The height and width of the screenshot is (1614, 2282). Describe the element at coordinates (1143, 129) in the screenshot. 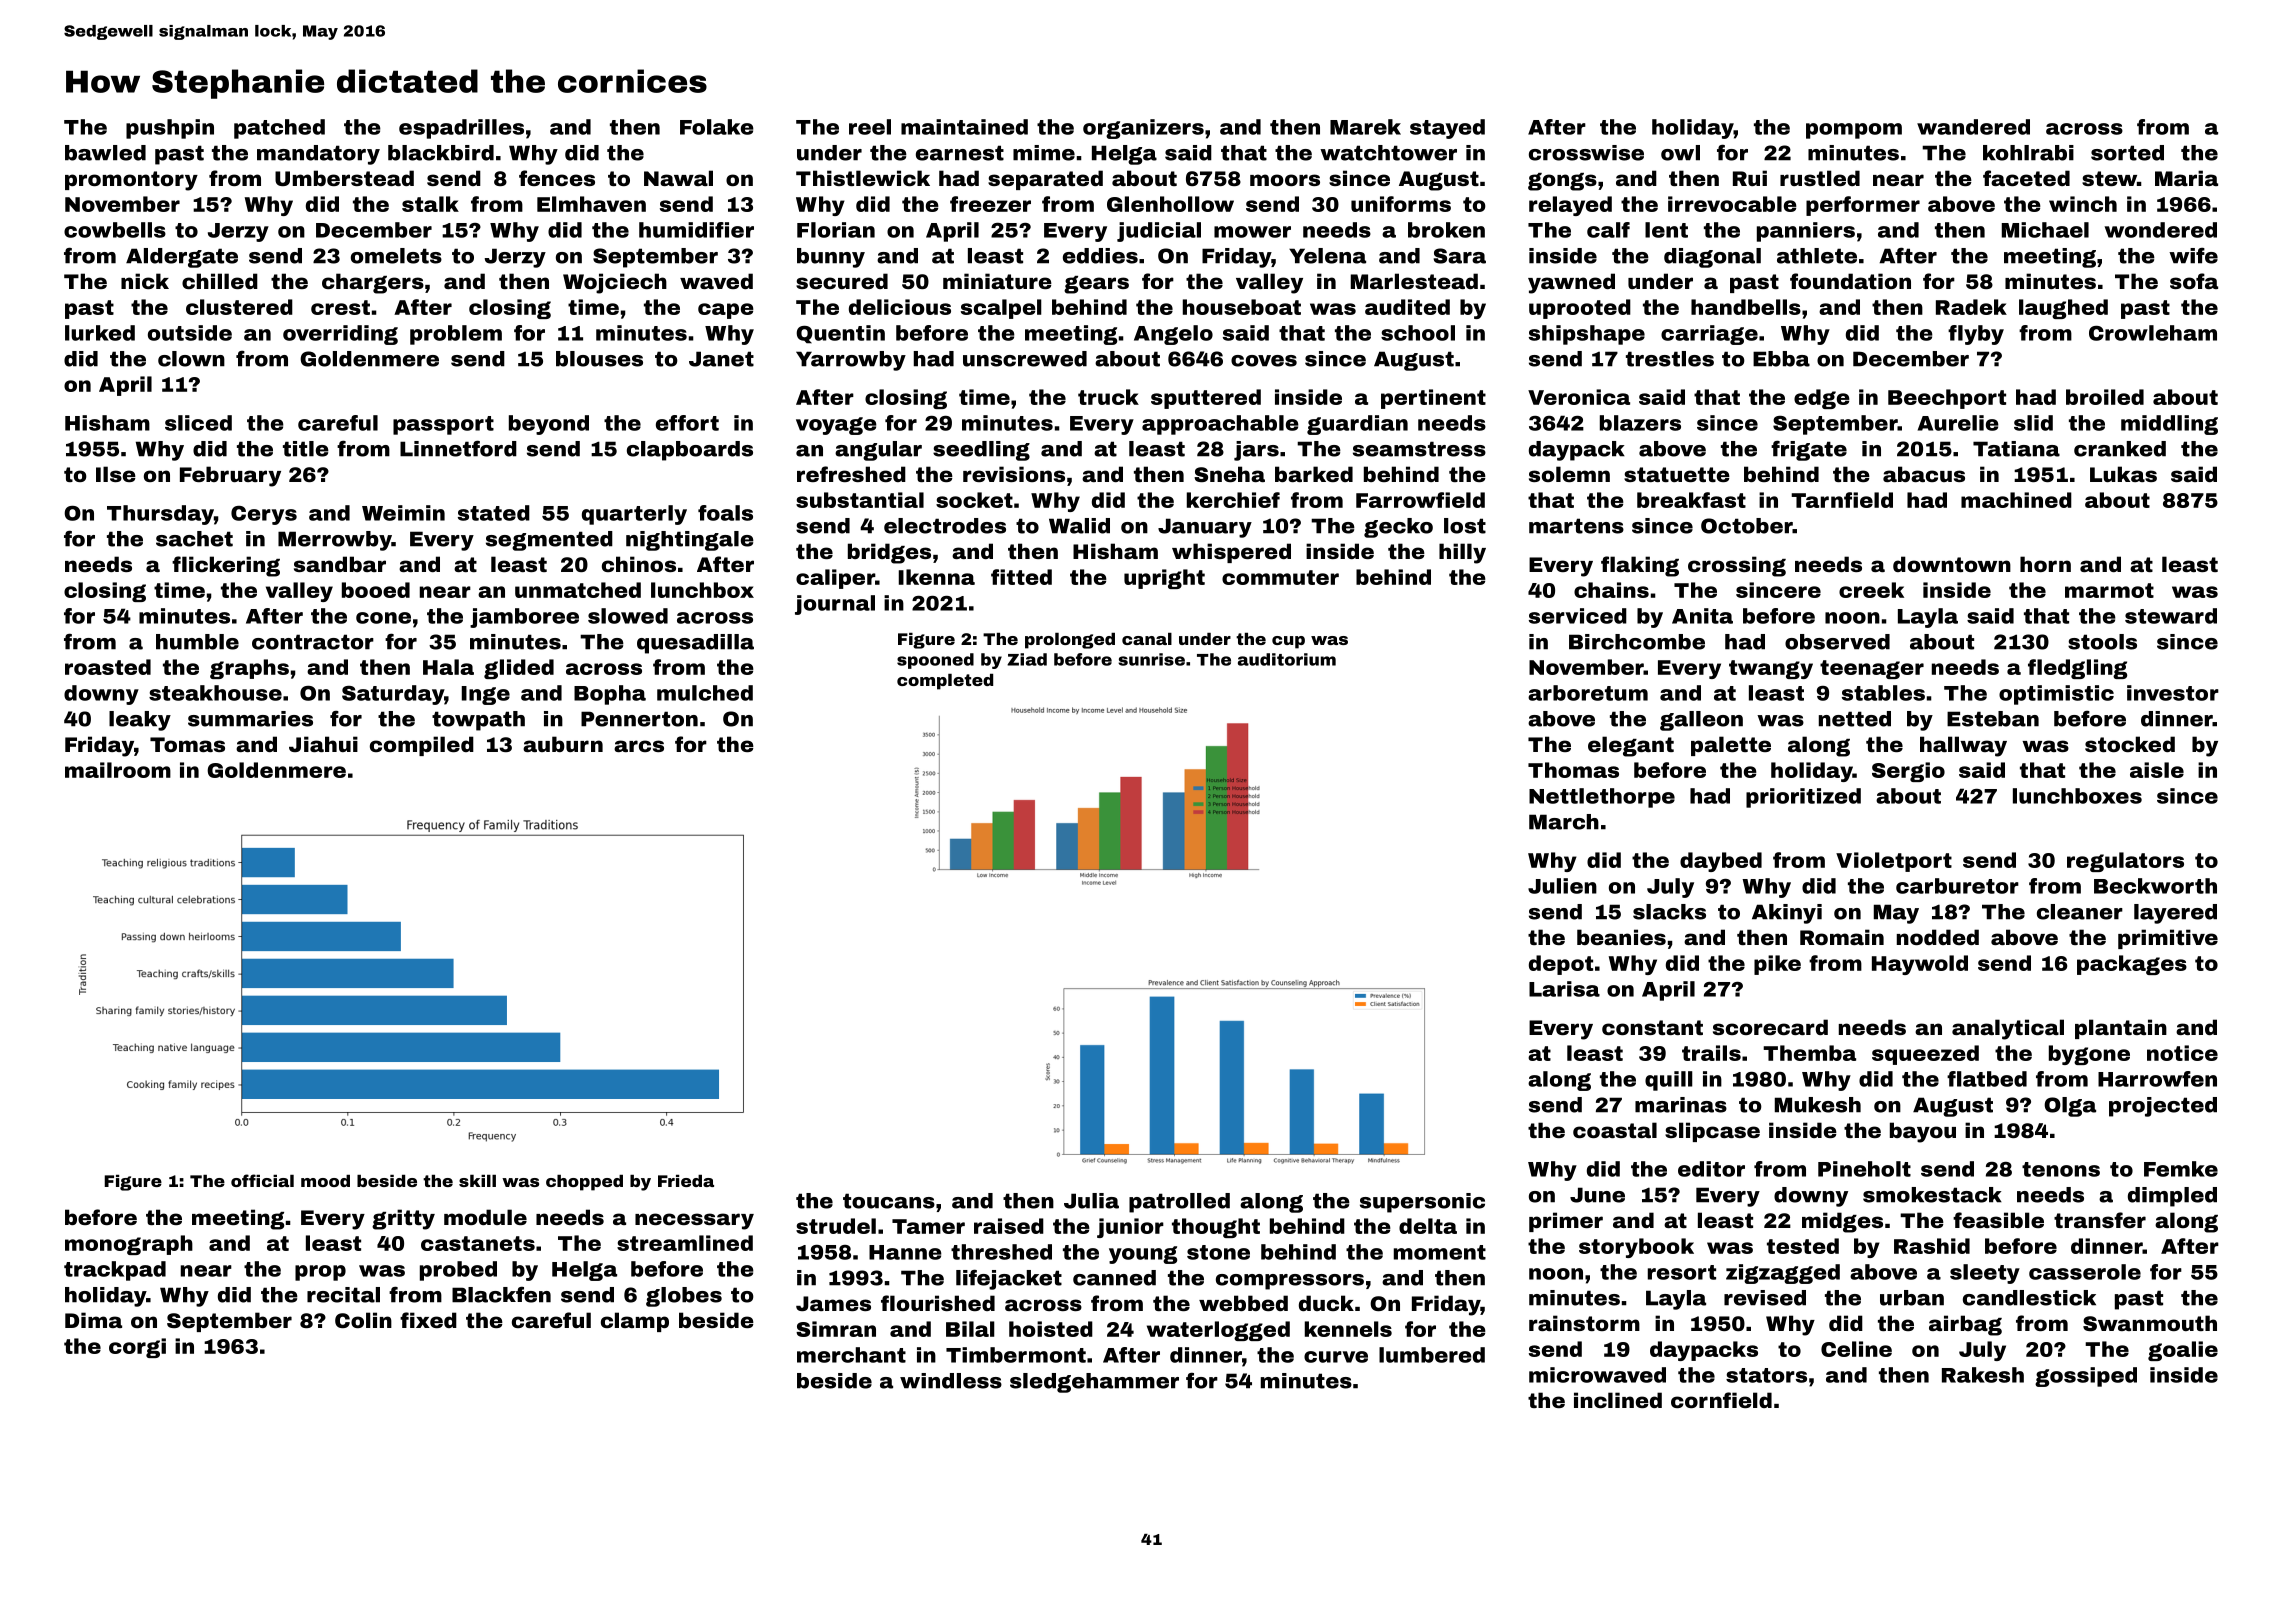

I see `organizers` at that location.
